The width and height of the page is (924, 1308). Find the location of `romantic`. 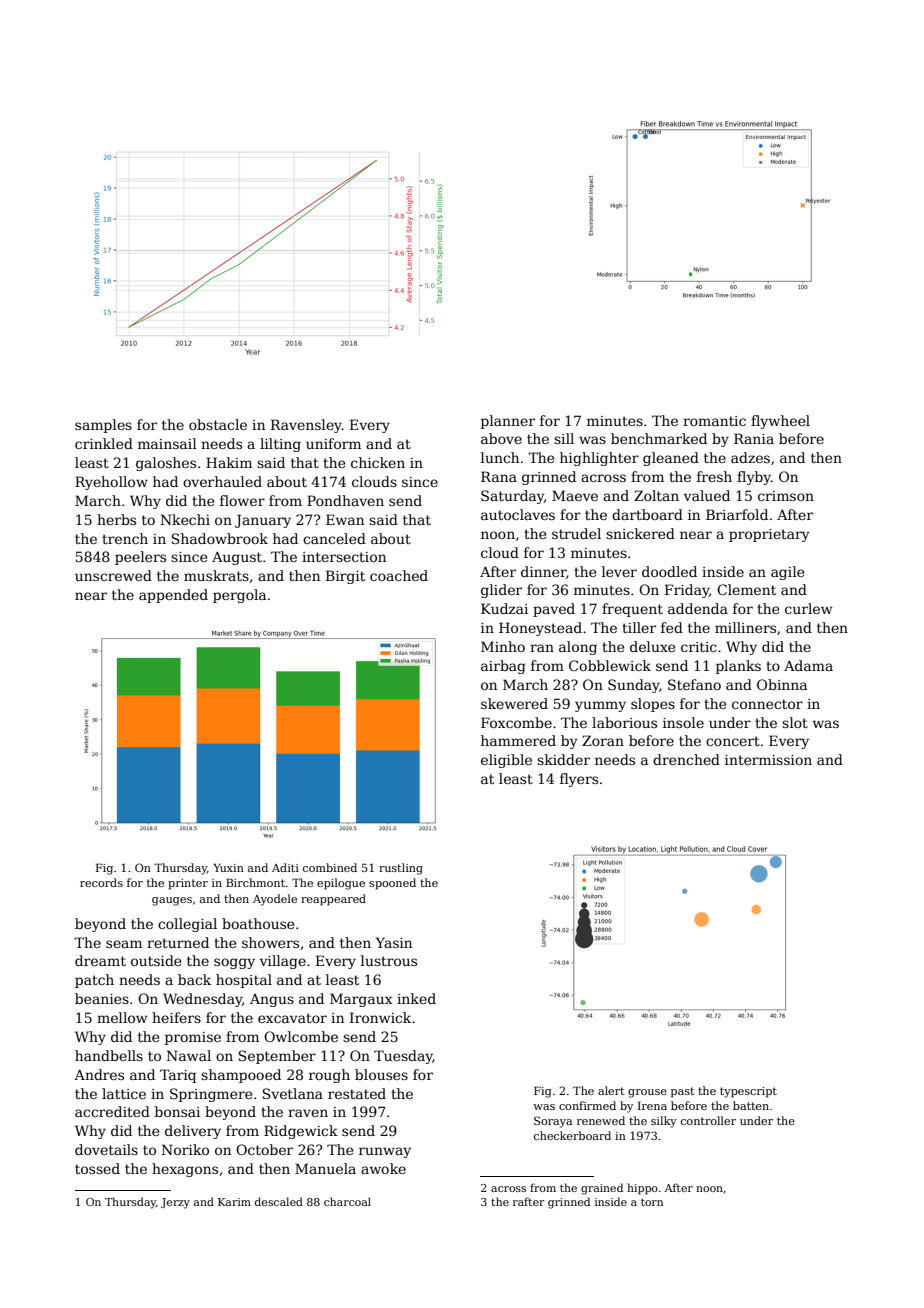

romantic is located at coordinates (714, 421).
